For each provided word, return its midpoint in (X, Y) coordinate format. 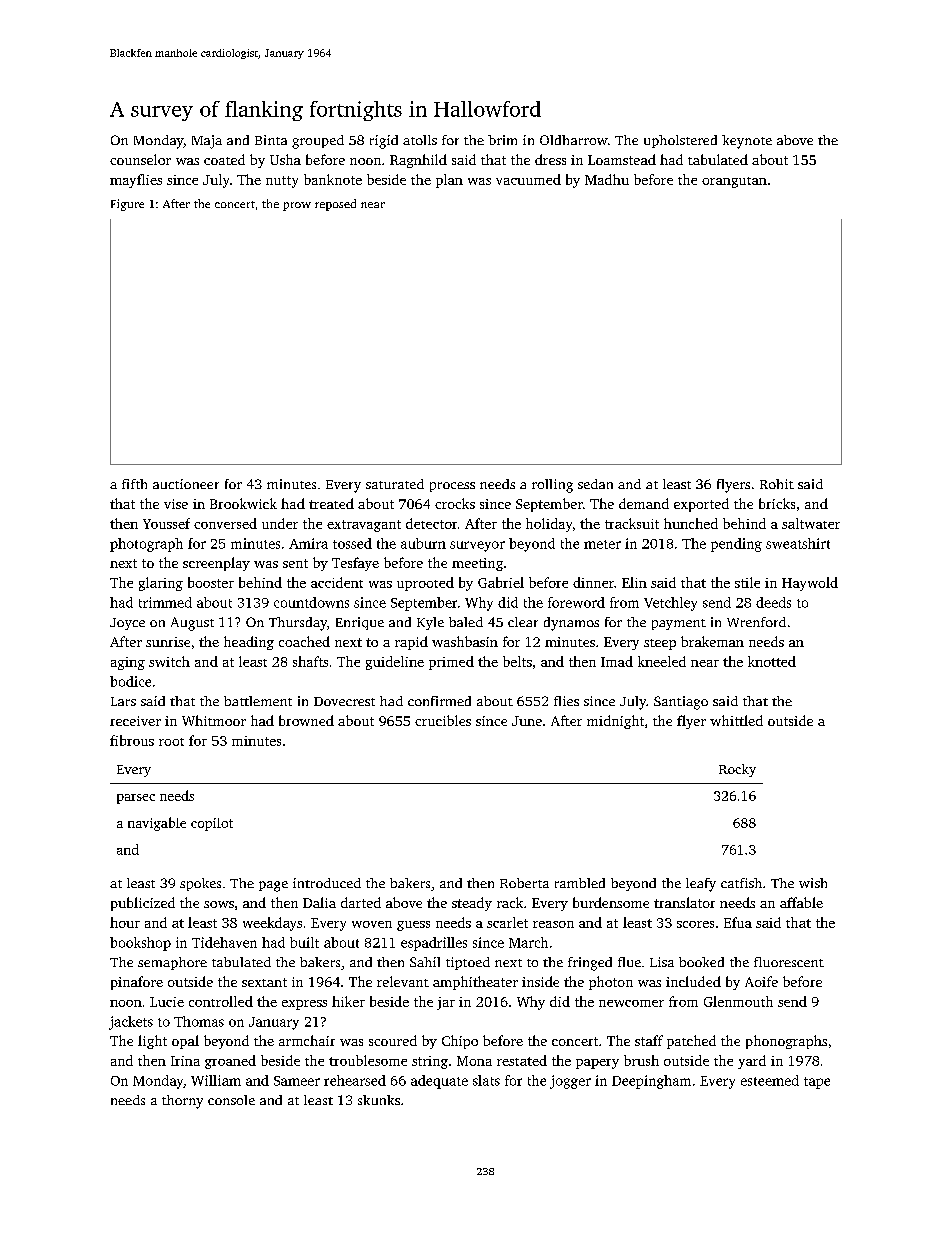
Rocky (737, 770)
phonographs (786, 1042)
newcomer (631, 1003)
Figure (127, 205)
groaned (230, 1062)
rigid (384, 142)
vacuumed (528, 179)
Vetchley (670, 604)
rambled (580, 883)
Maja (207, 142)
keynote (747, 142)
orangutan (734, 182)
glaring (161, 584)
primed (451, 663)
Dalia (319, 902)
